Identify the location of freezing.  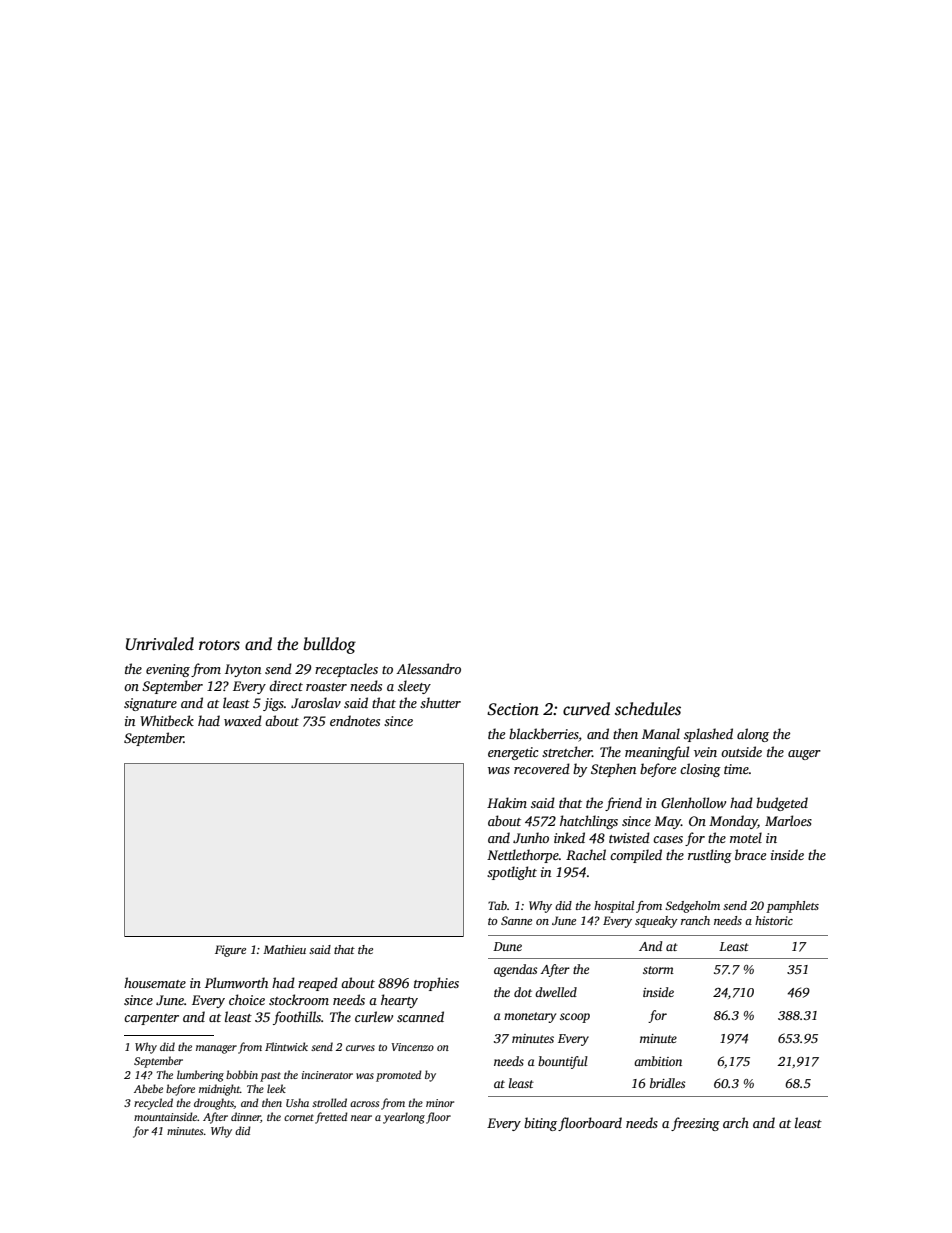
(695, 1124).
